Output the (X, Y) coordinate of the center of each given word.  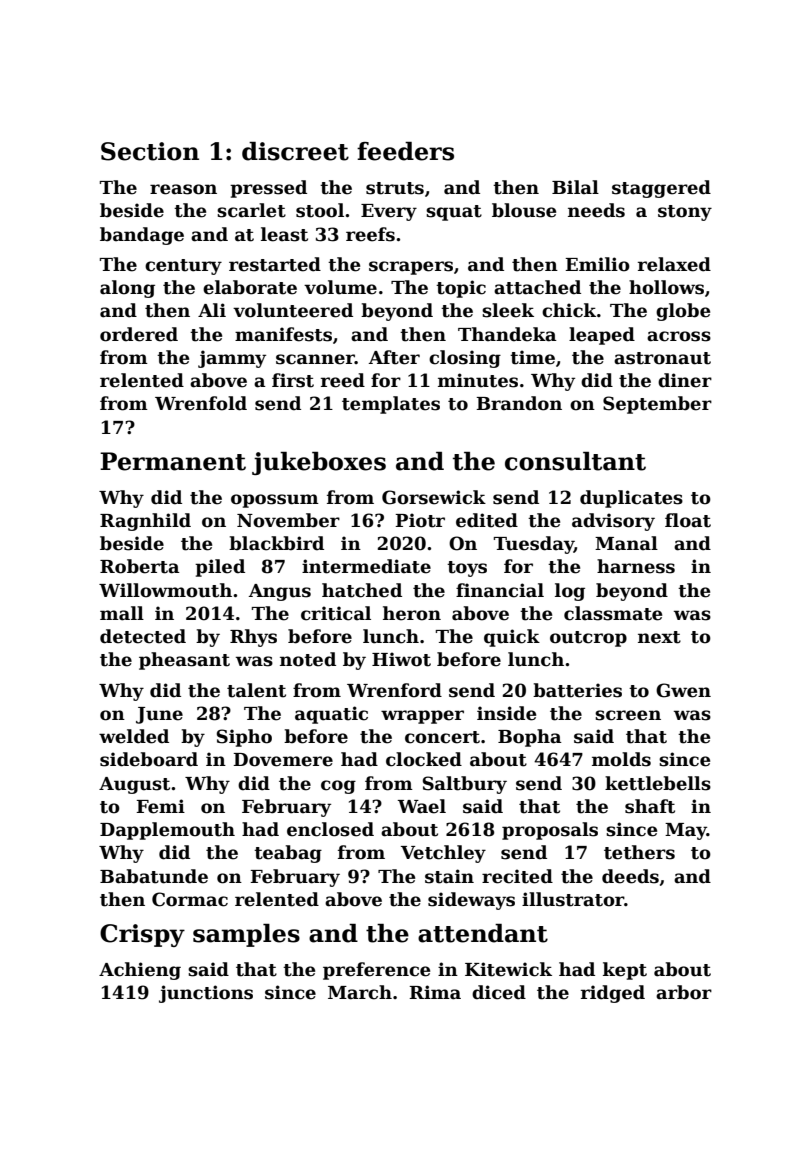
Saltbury (465, 785)
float (688, 520)
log (570, 592)
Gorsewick (434, 497)
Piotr (420, 520)
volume (340, 287)
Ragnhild (145, 522)
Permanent (173, 461)
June (159, 715)
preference (376, 971)
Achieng (140, 971)
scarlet (251, 210)
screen (628, 715)
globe (683, 312)
